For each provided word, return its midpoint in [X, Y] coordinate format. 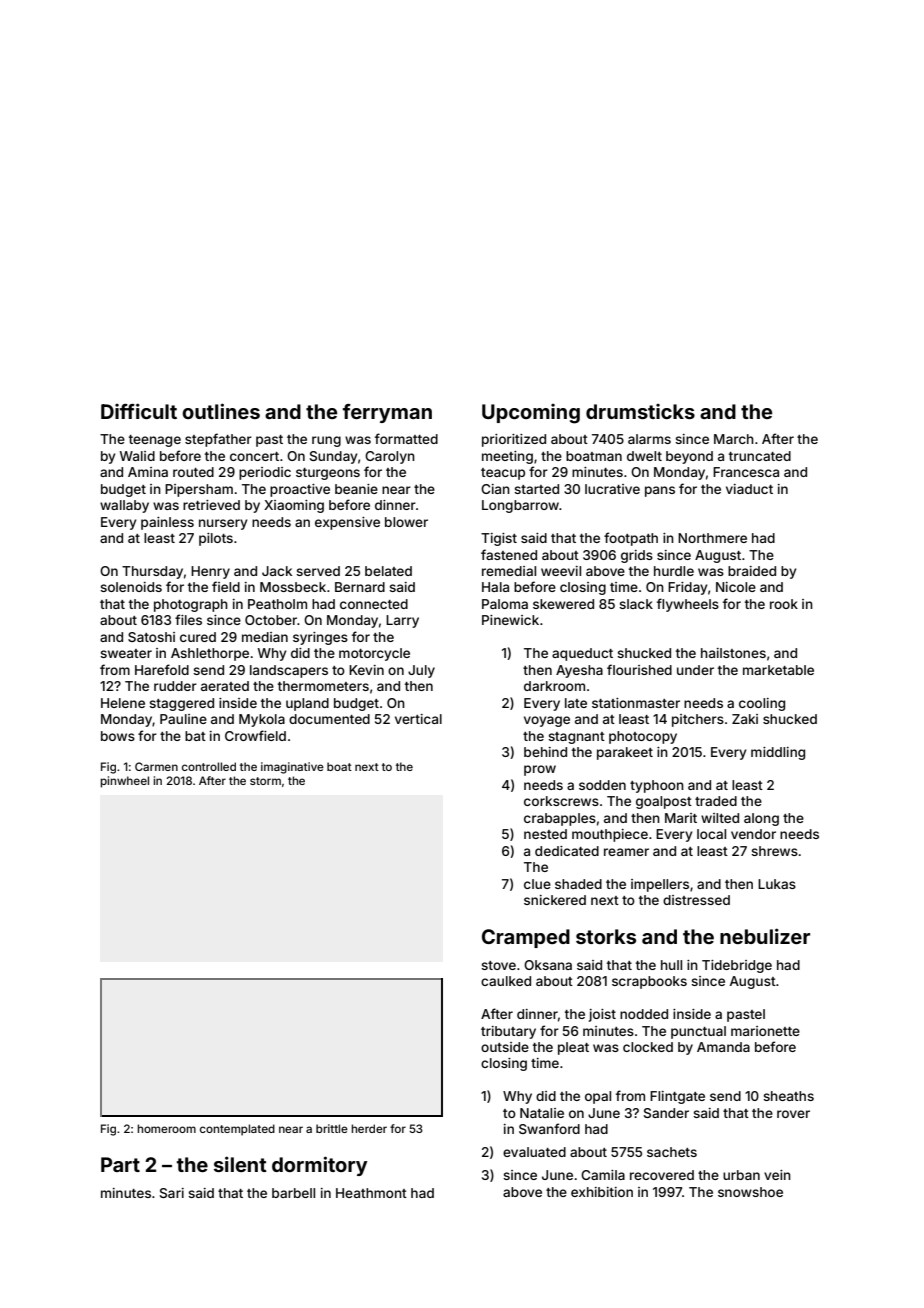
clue [537, 884]
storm [265, 781]
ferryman [387, 413]
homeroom [166, 1128]
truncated [760, 456]
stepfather [218, 440]
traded [716, 801]
